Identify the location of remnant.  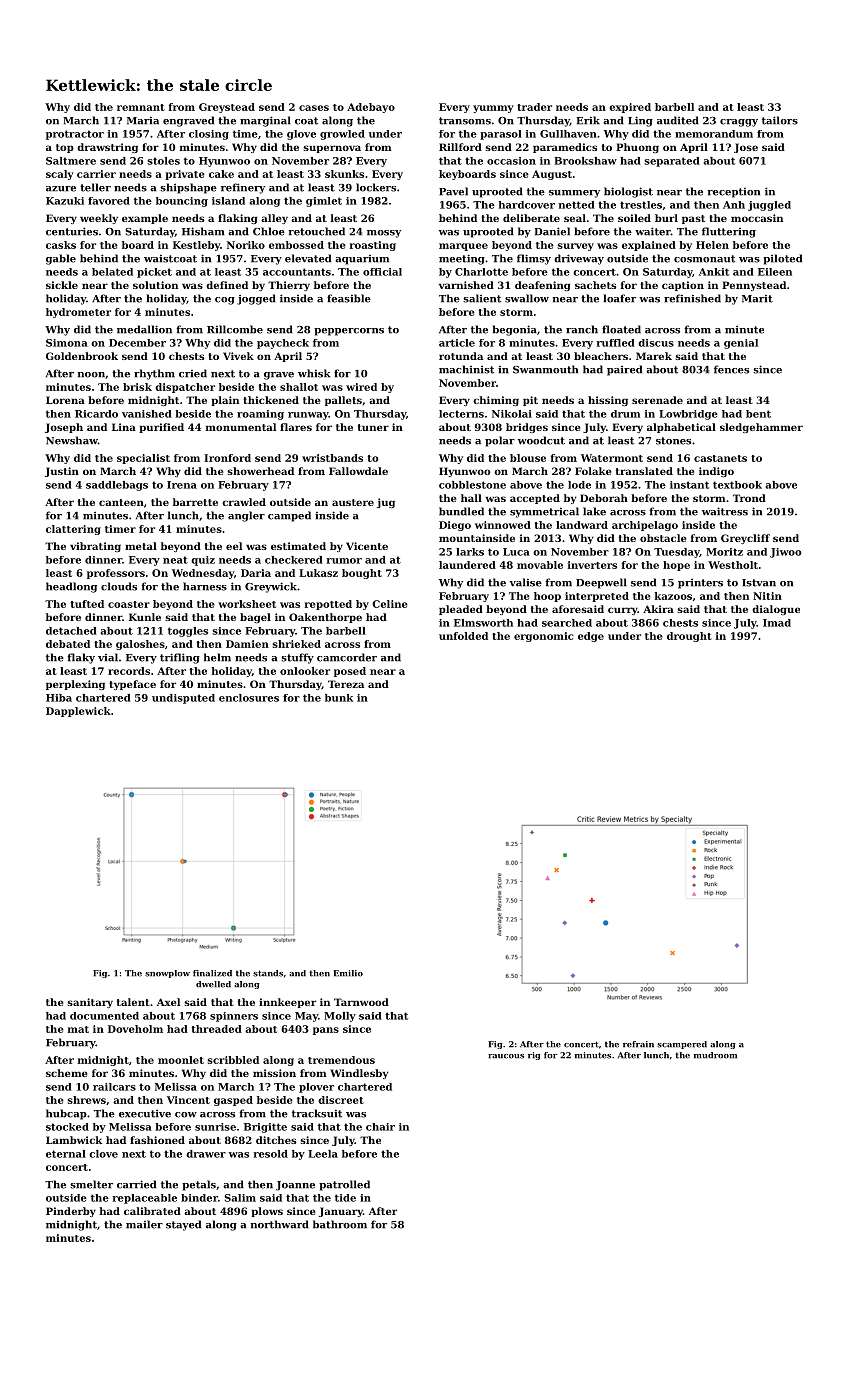
(141, 107).
